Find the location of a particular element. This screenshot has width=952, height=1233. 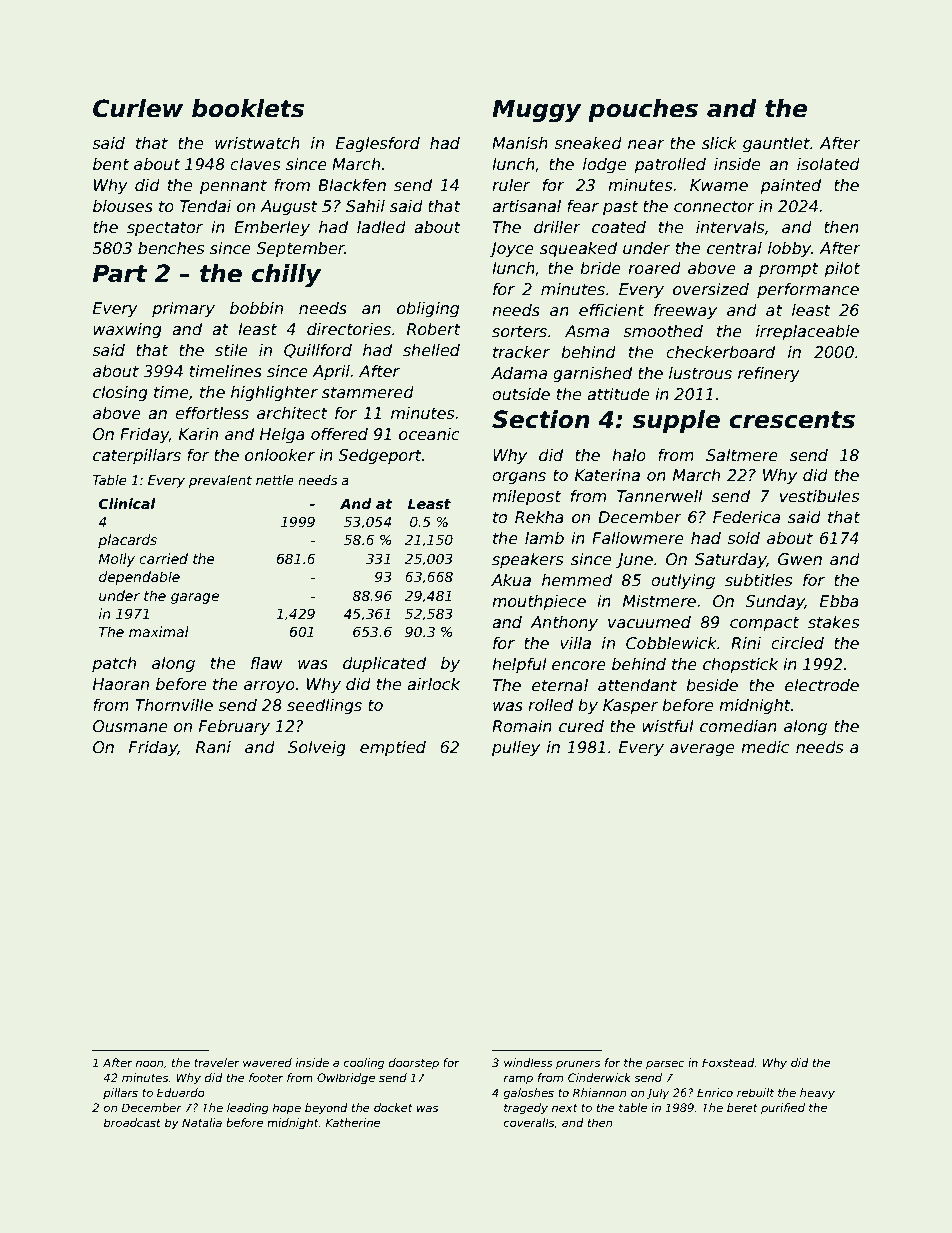

coveralls is located at coordinates (529, 1123).
